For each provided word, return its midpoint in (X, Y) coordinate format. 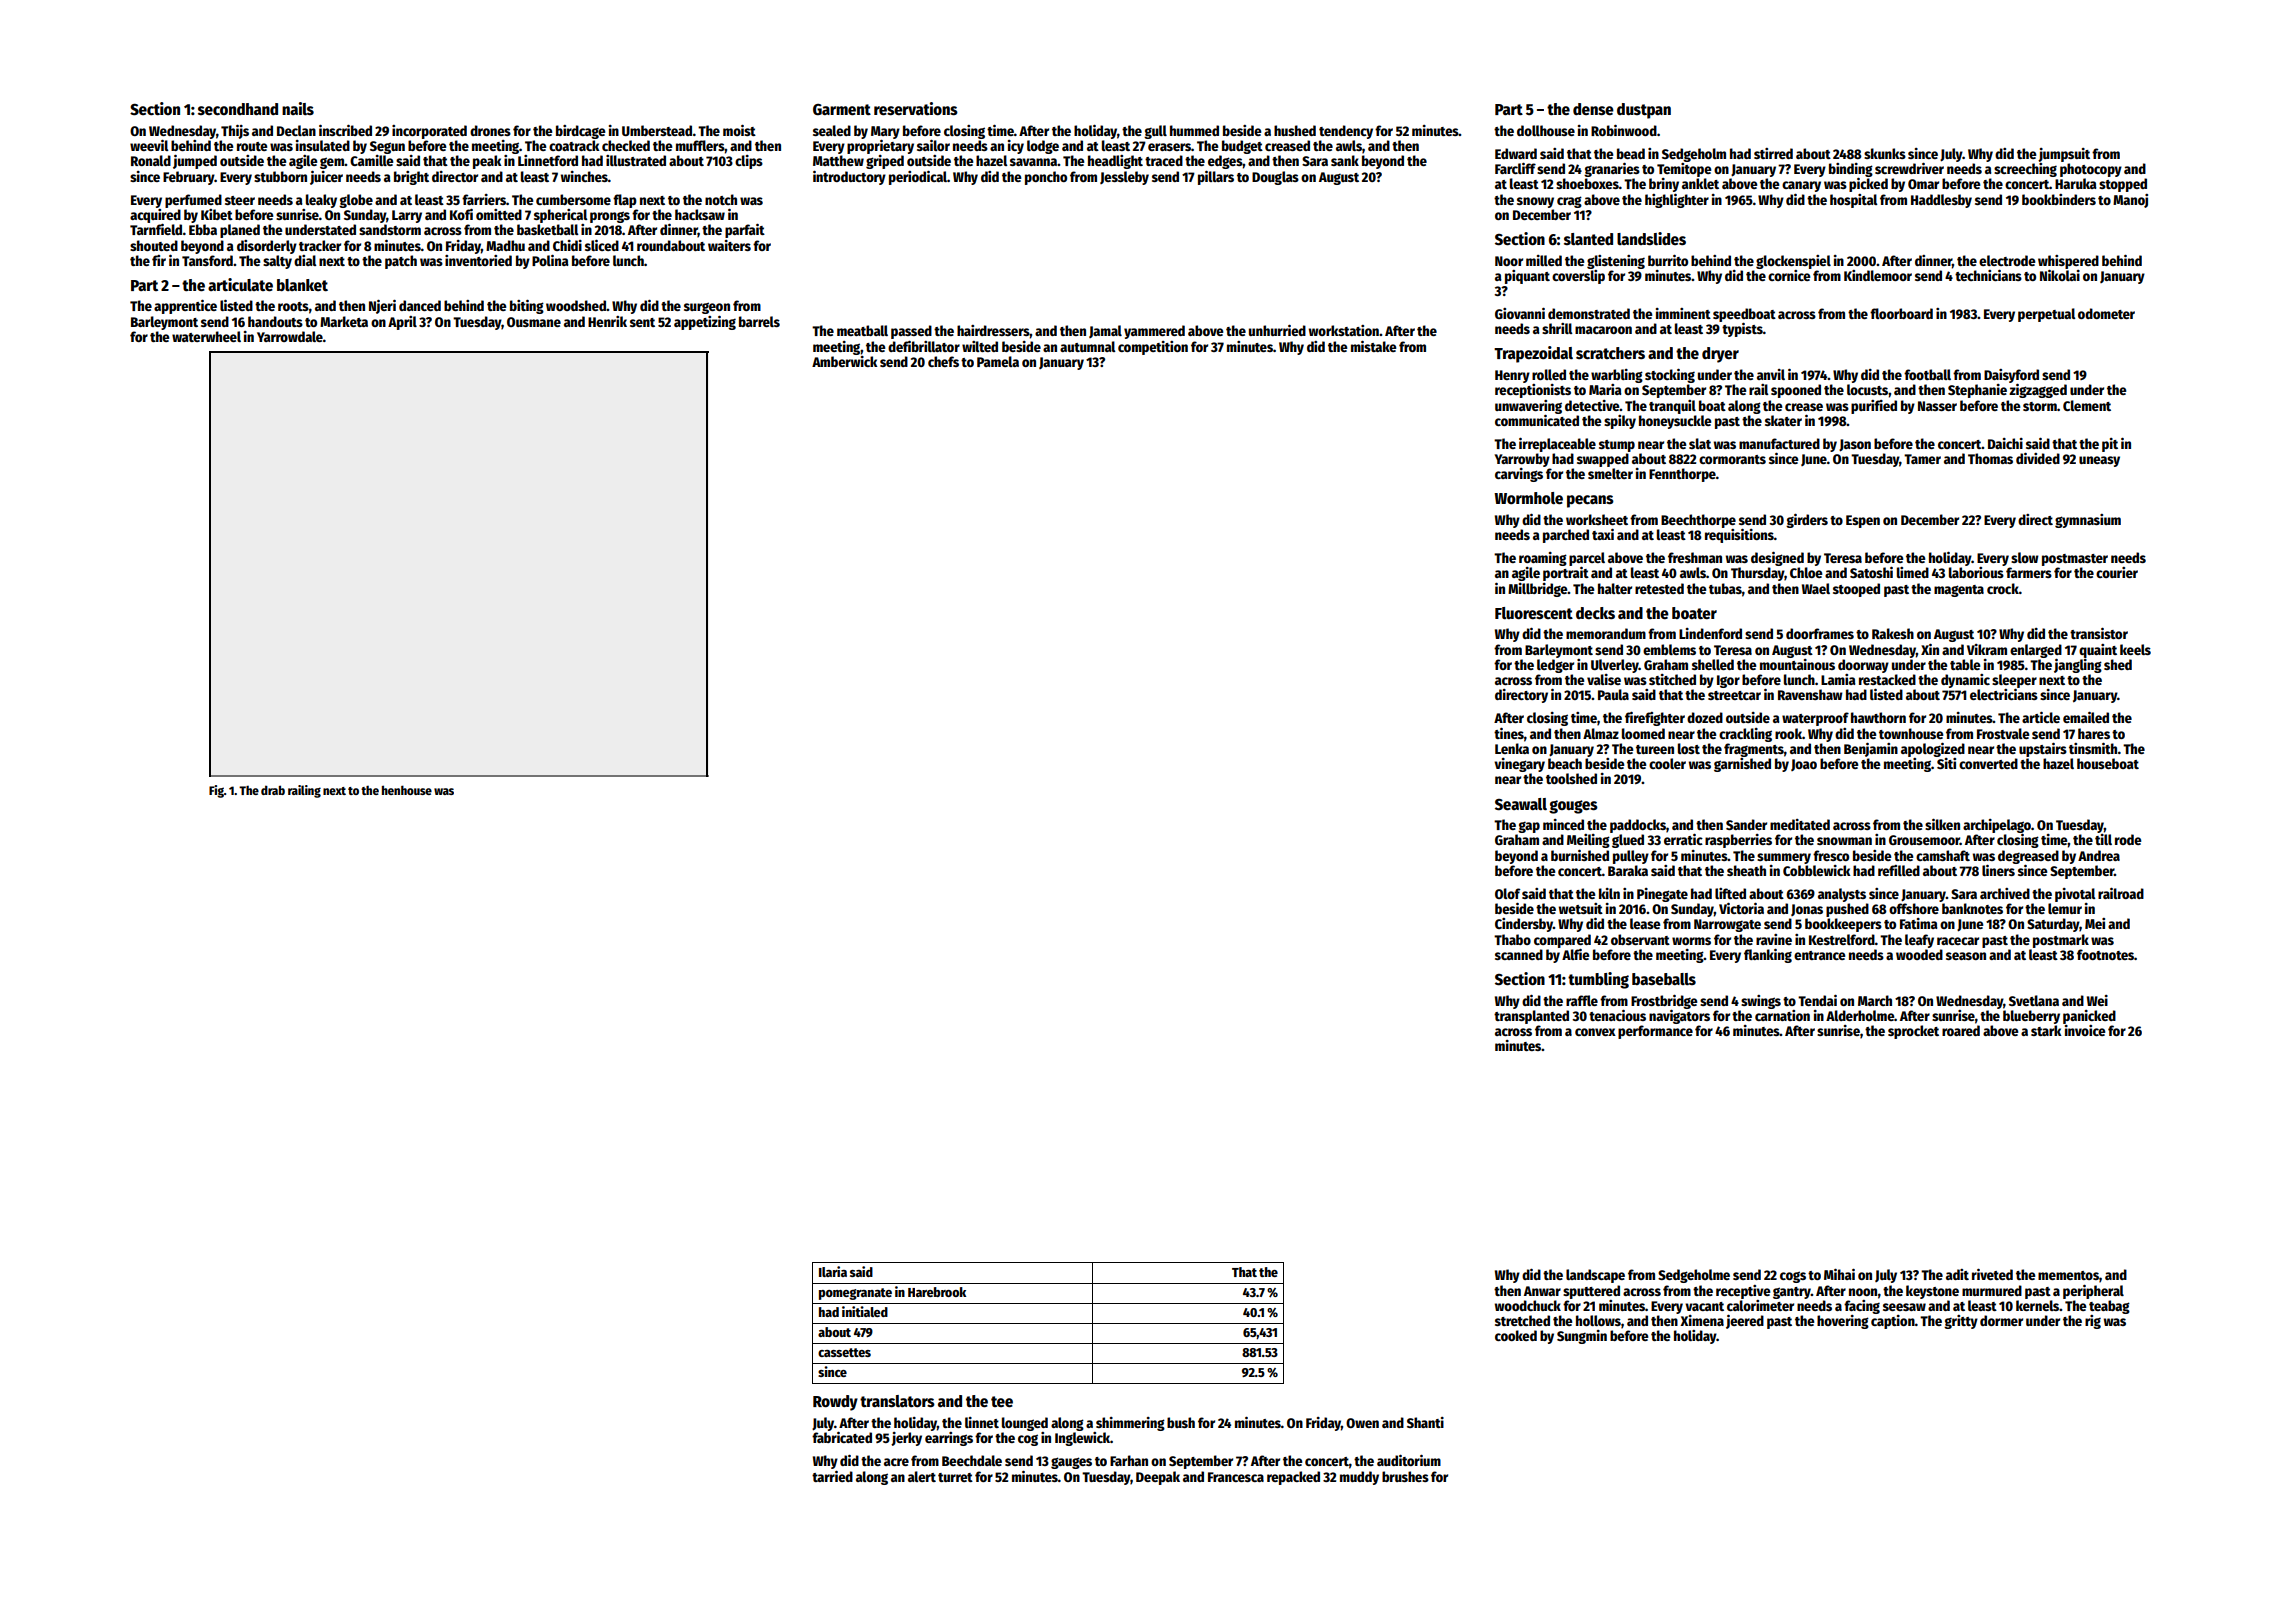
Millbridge (1538, 590)
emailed (2086, 717)
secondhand (238, 109)
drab (273, 790)
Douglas (1275, 178)
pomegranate (855, 1294)
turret (955, 1477)
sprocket (1913, 1032)
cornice (1789, 275)
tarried (832, 1476)
